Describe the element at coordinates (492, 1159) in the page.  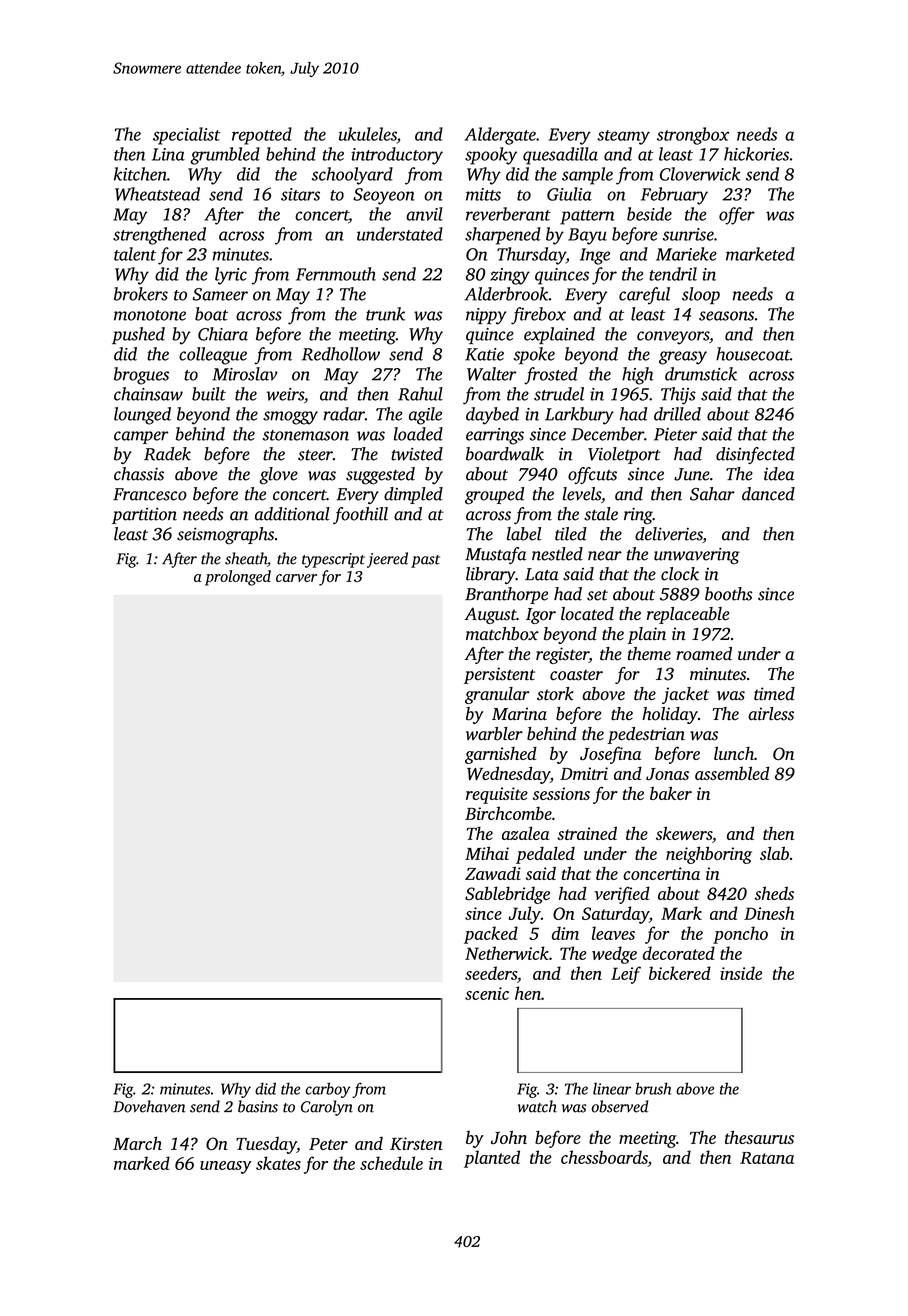
I see `planted` at that location.
